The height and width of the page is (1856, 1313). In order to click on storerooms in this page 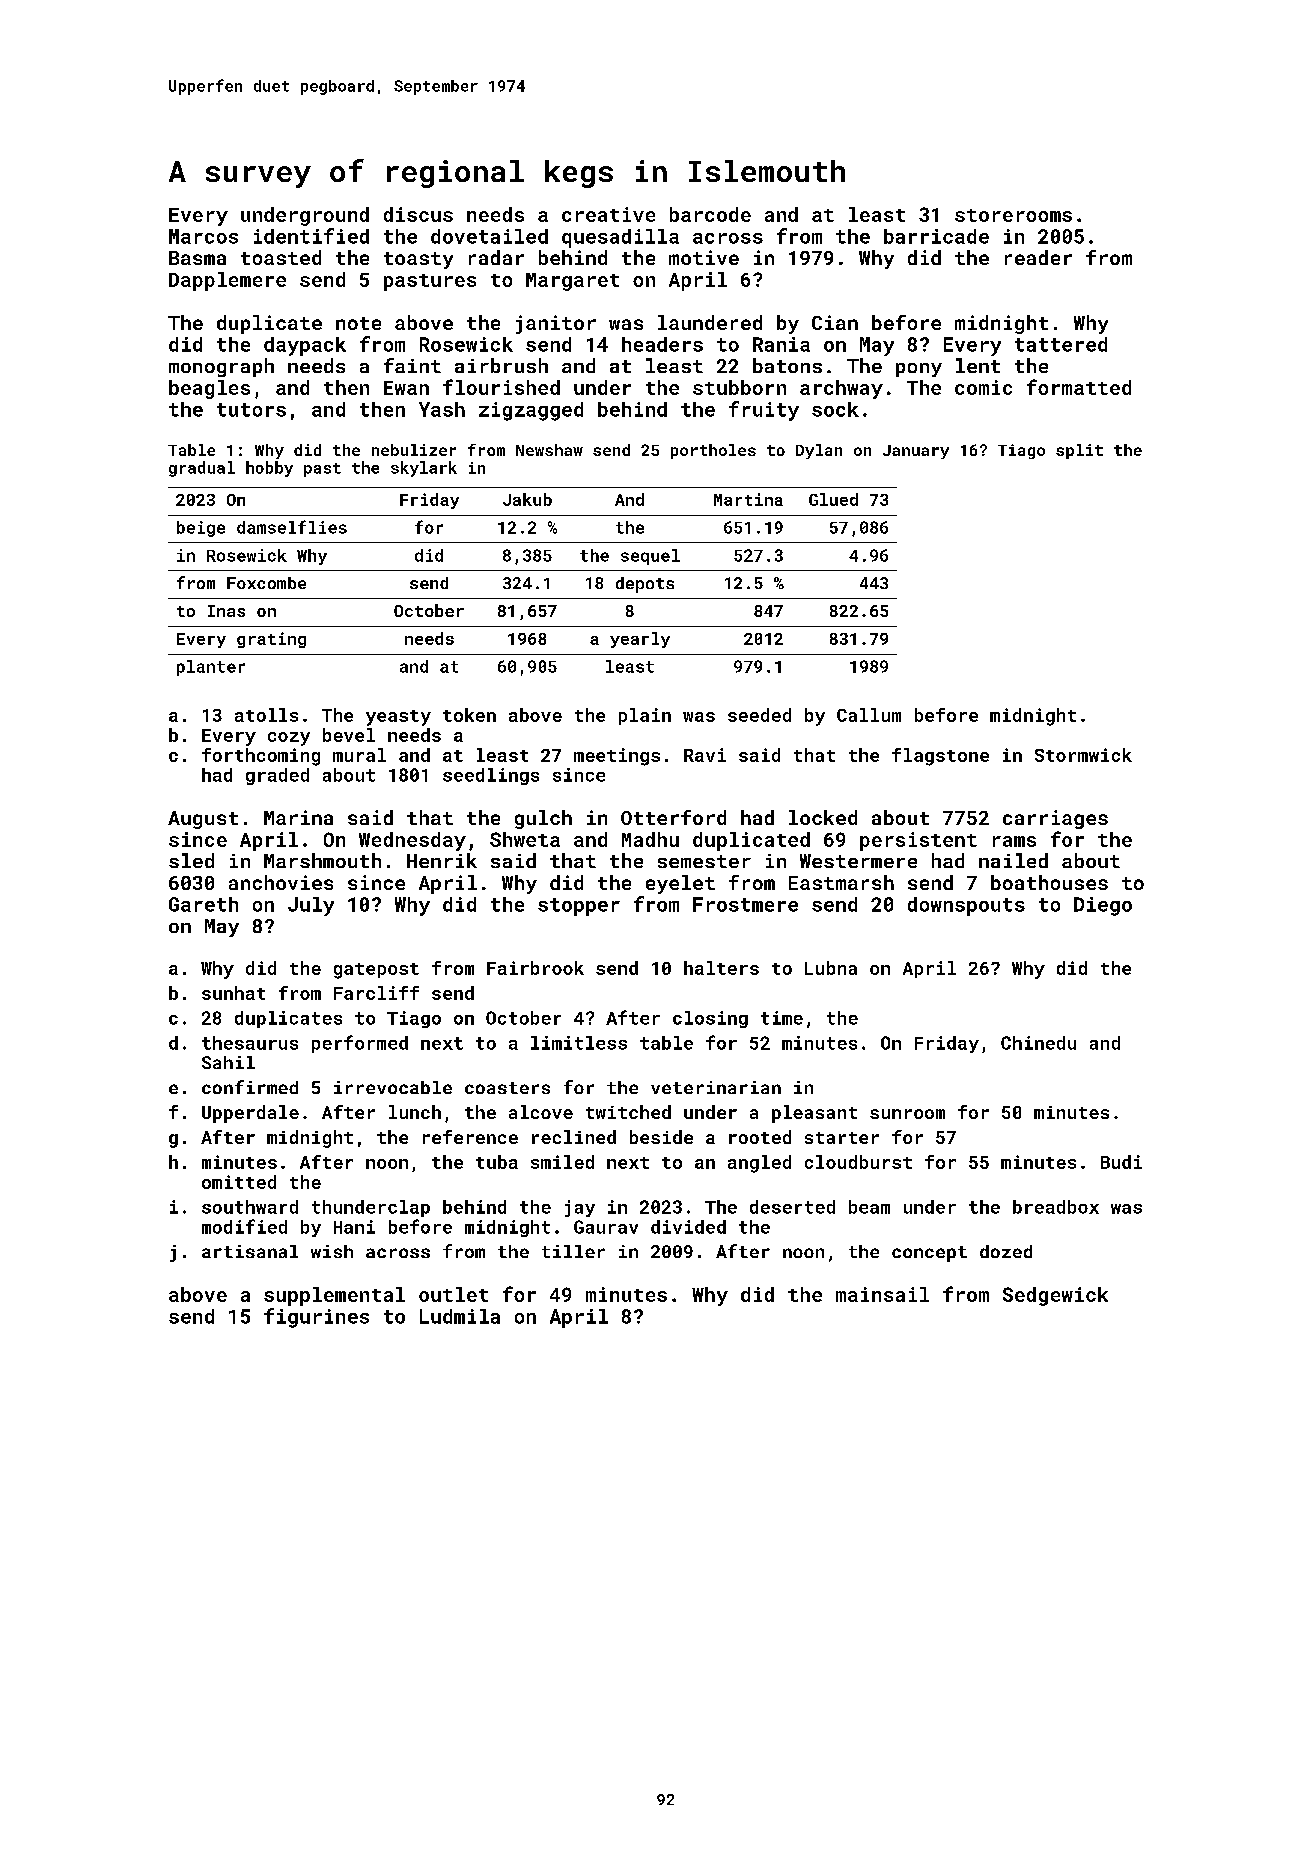, I will do `click(1013, 215)`.
